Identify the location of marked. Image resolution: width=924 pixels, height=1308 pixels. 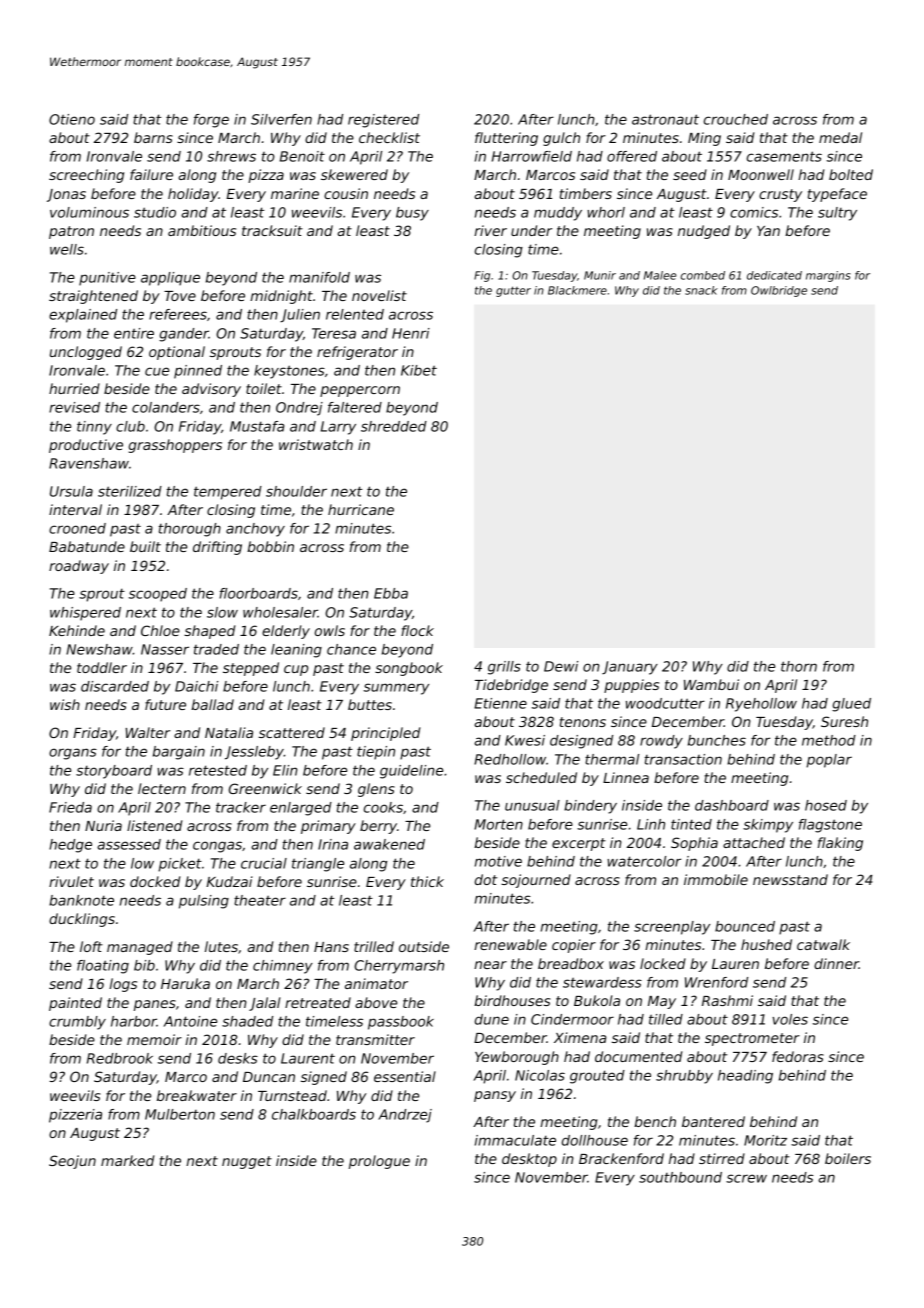
(127, 1160).
